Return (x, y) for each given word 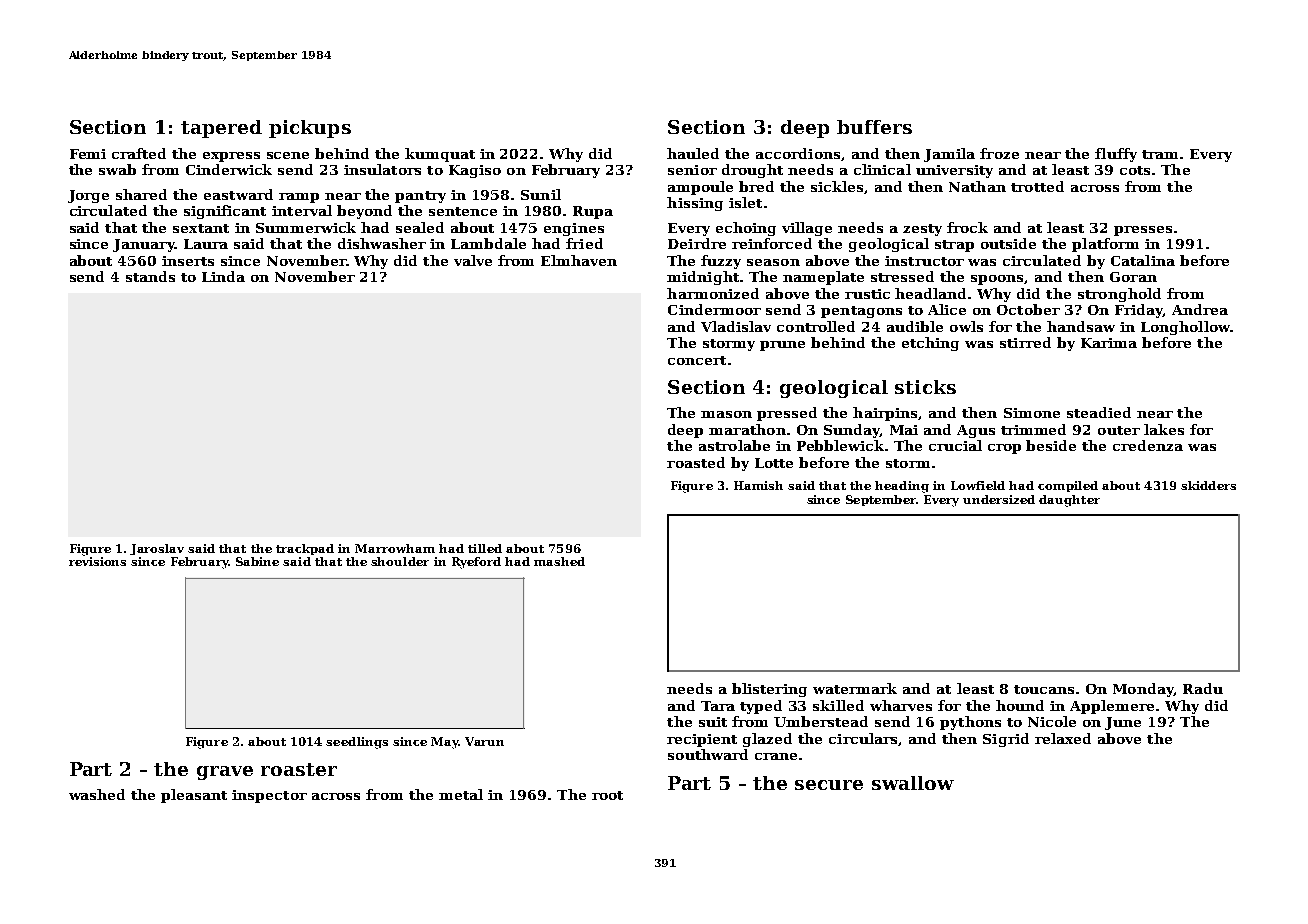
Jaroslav (157, 549)
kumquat (440, 155)
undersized (999, 499)
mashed (559, 561)
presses (1143, 231)
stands (150, 276)
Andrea (1200, 309)
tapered (221, 129)
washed (97, 794)
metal (461, 794)
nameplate (823, 278)
